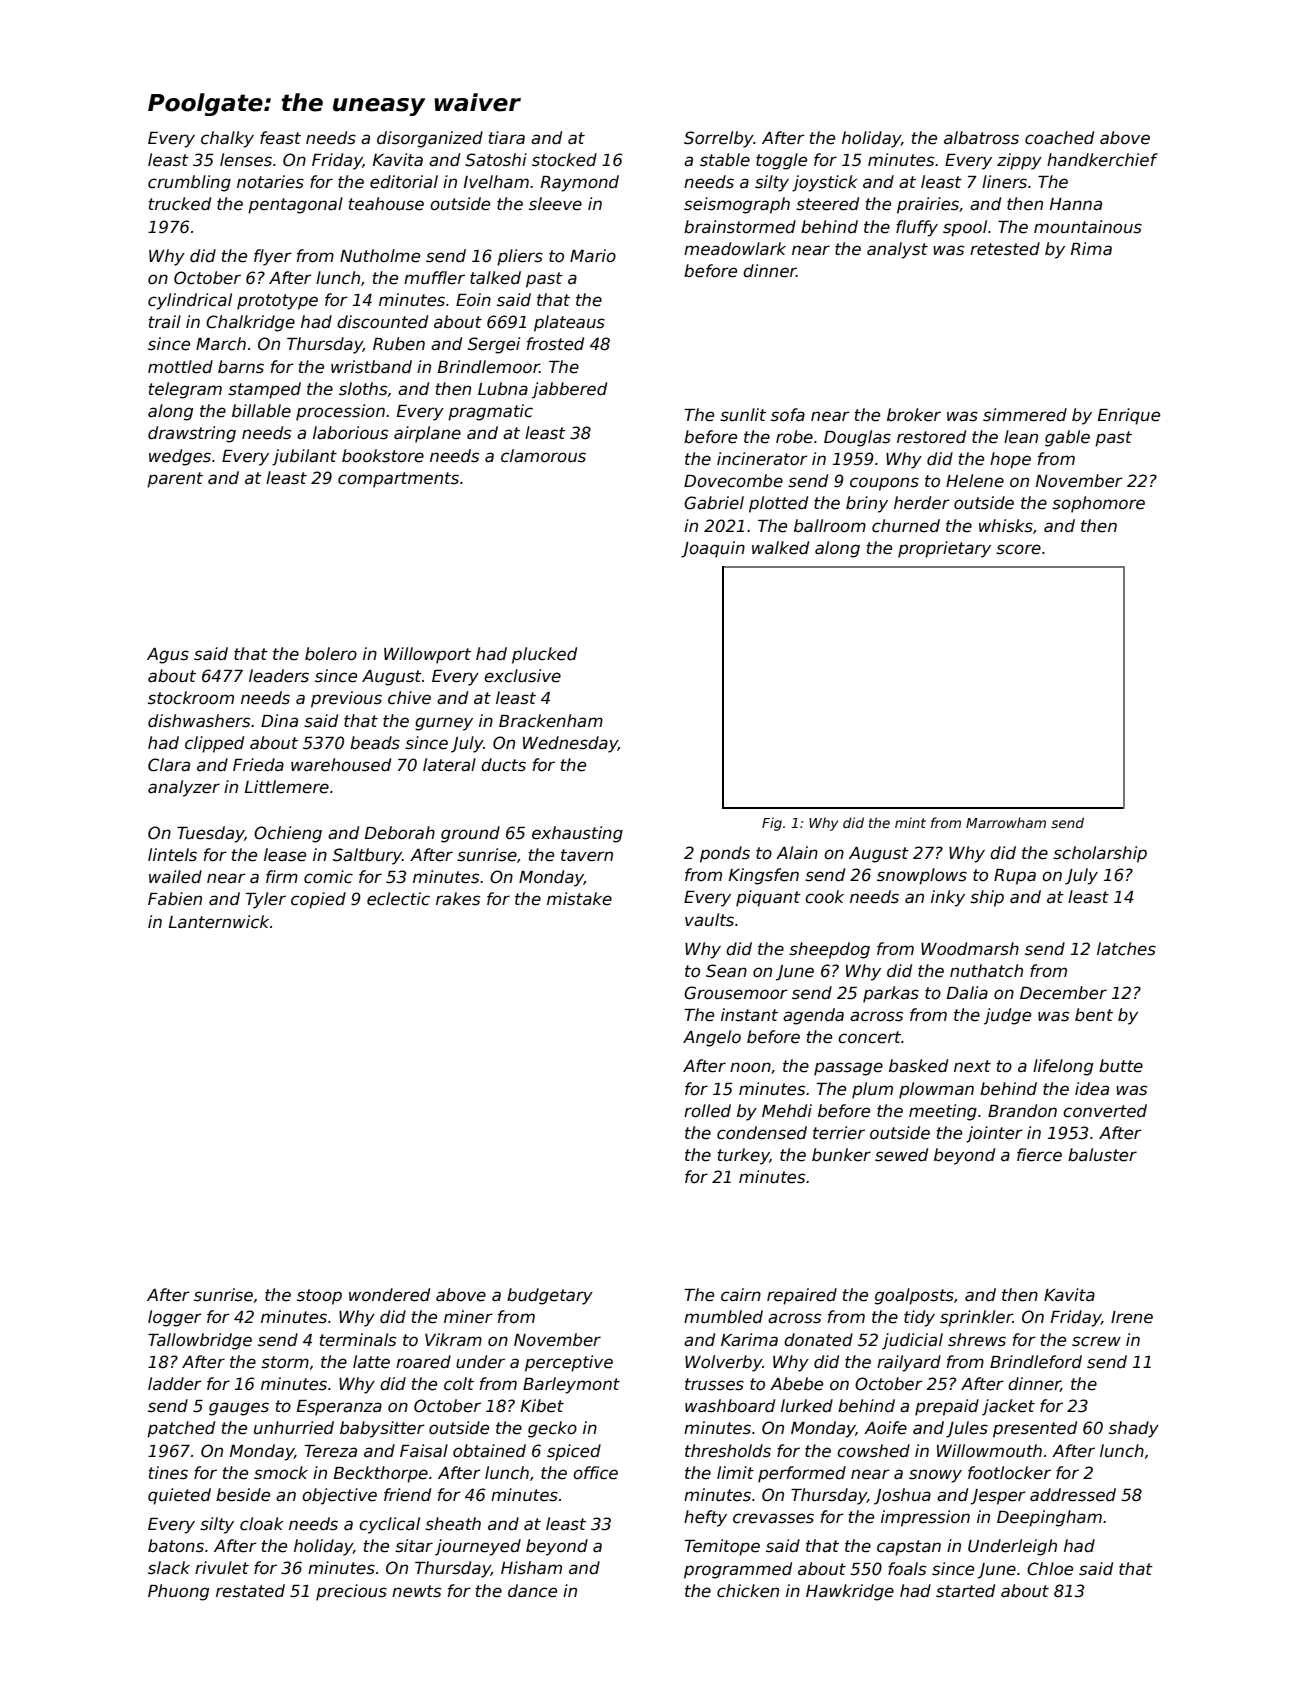  What do you see at coordinates (713, 549) in the document?
I see `Joaquin` at bounding box center [713, 549].
